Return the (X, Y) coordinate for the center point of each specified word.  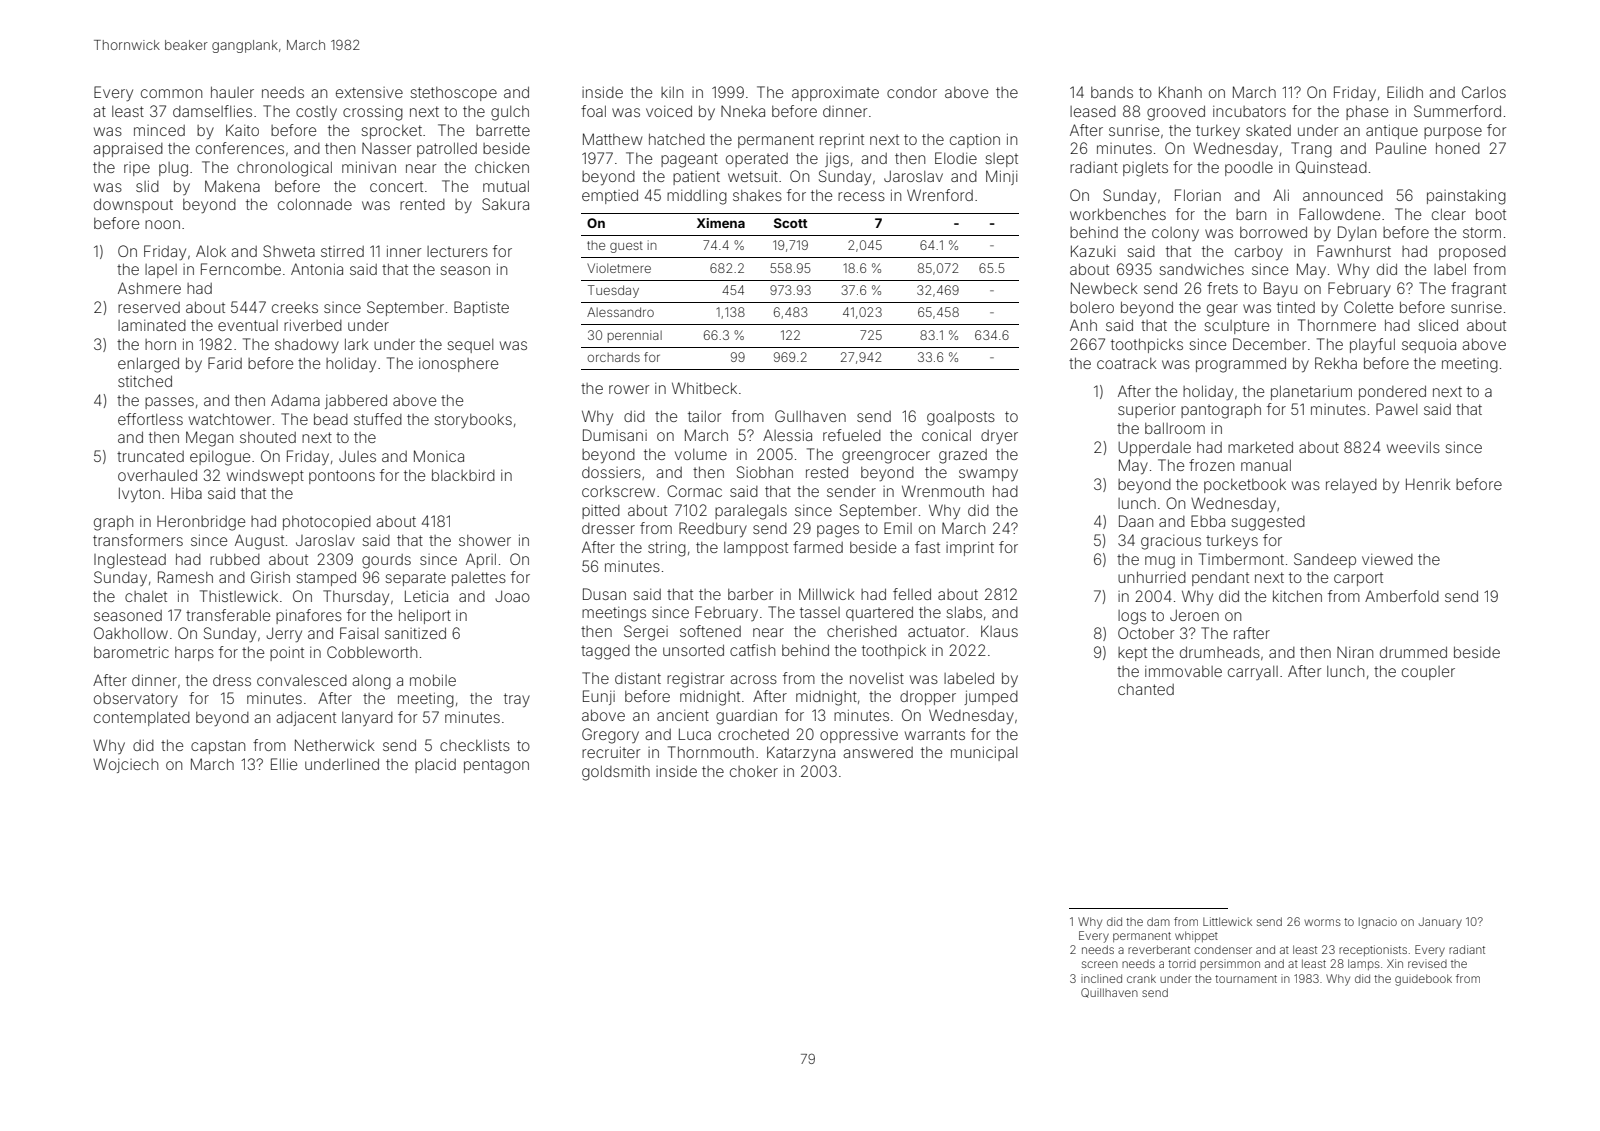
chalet (146, 596)
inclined (1101, 978)
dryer (999, 437)
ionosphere (458, 365)
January (1440, 923)
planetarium (1311, 392)
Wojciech (125, 765)
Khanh (1180, 92)
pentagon (496, 766)
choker (754, 771)
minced (159, 130)
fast (927, 547)
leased (1093, 111)
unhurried (1152, 577)
